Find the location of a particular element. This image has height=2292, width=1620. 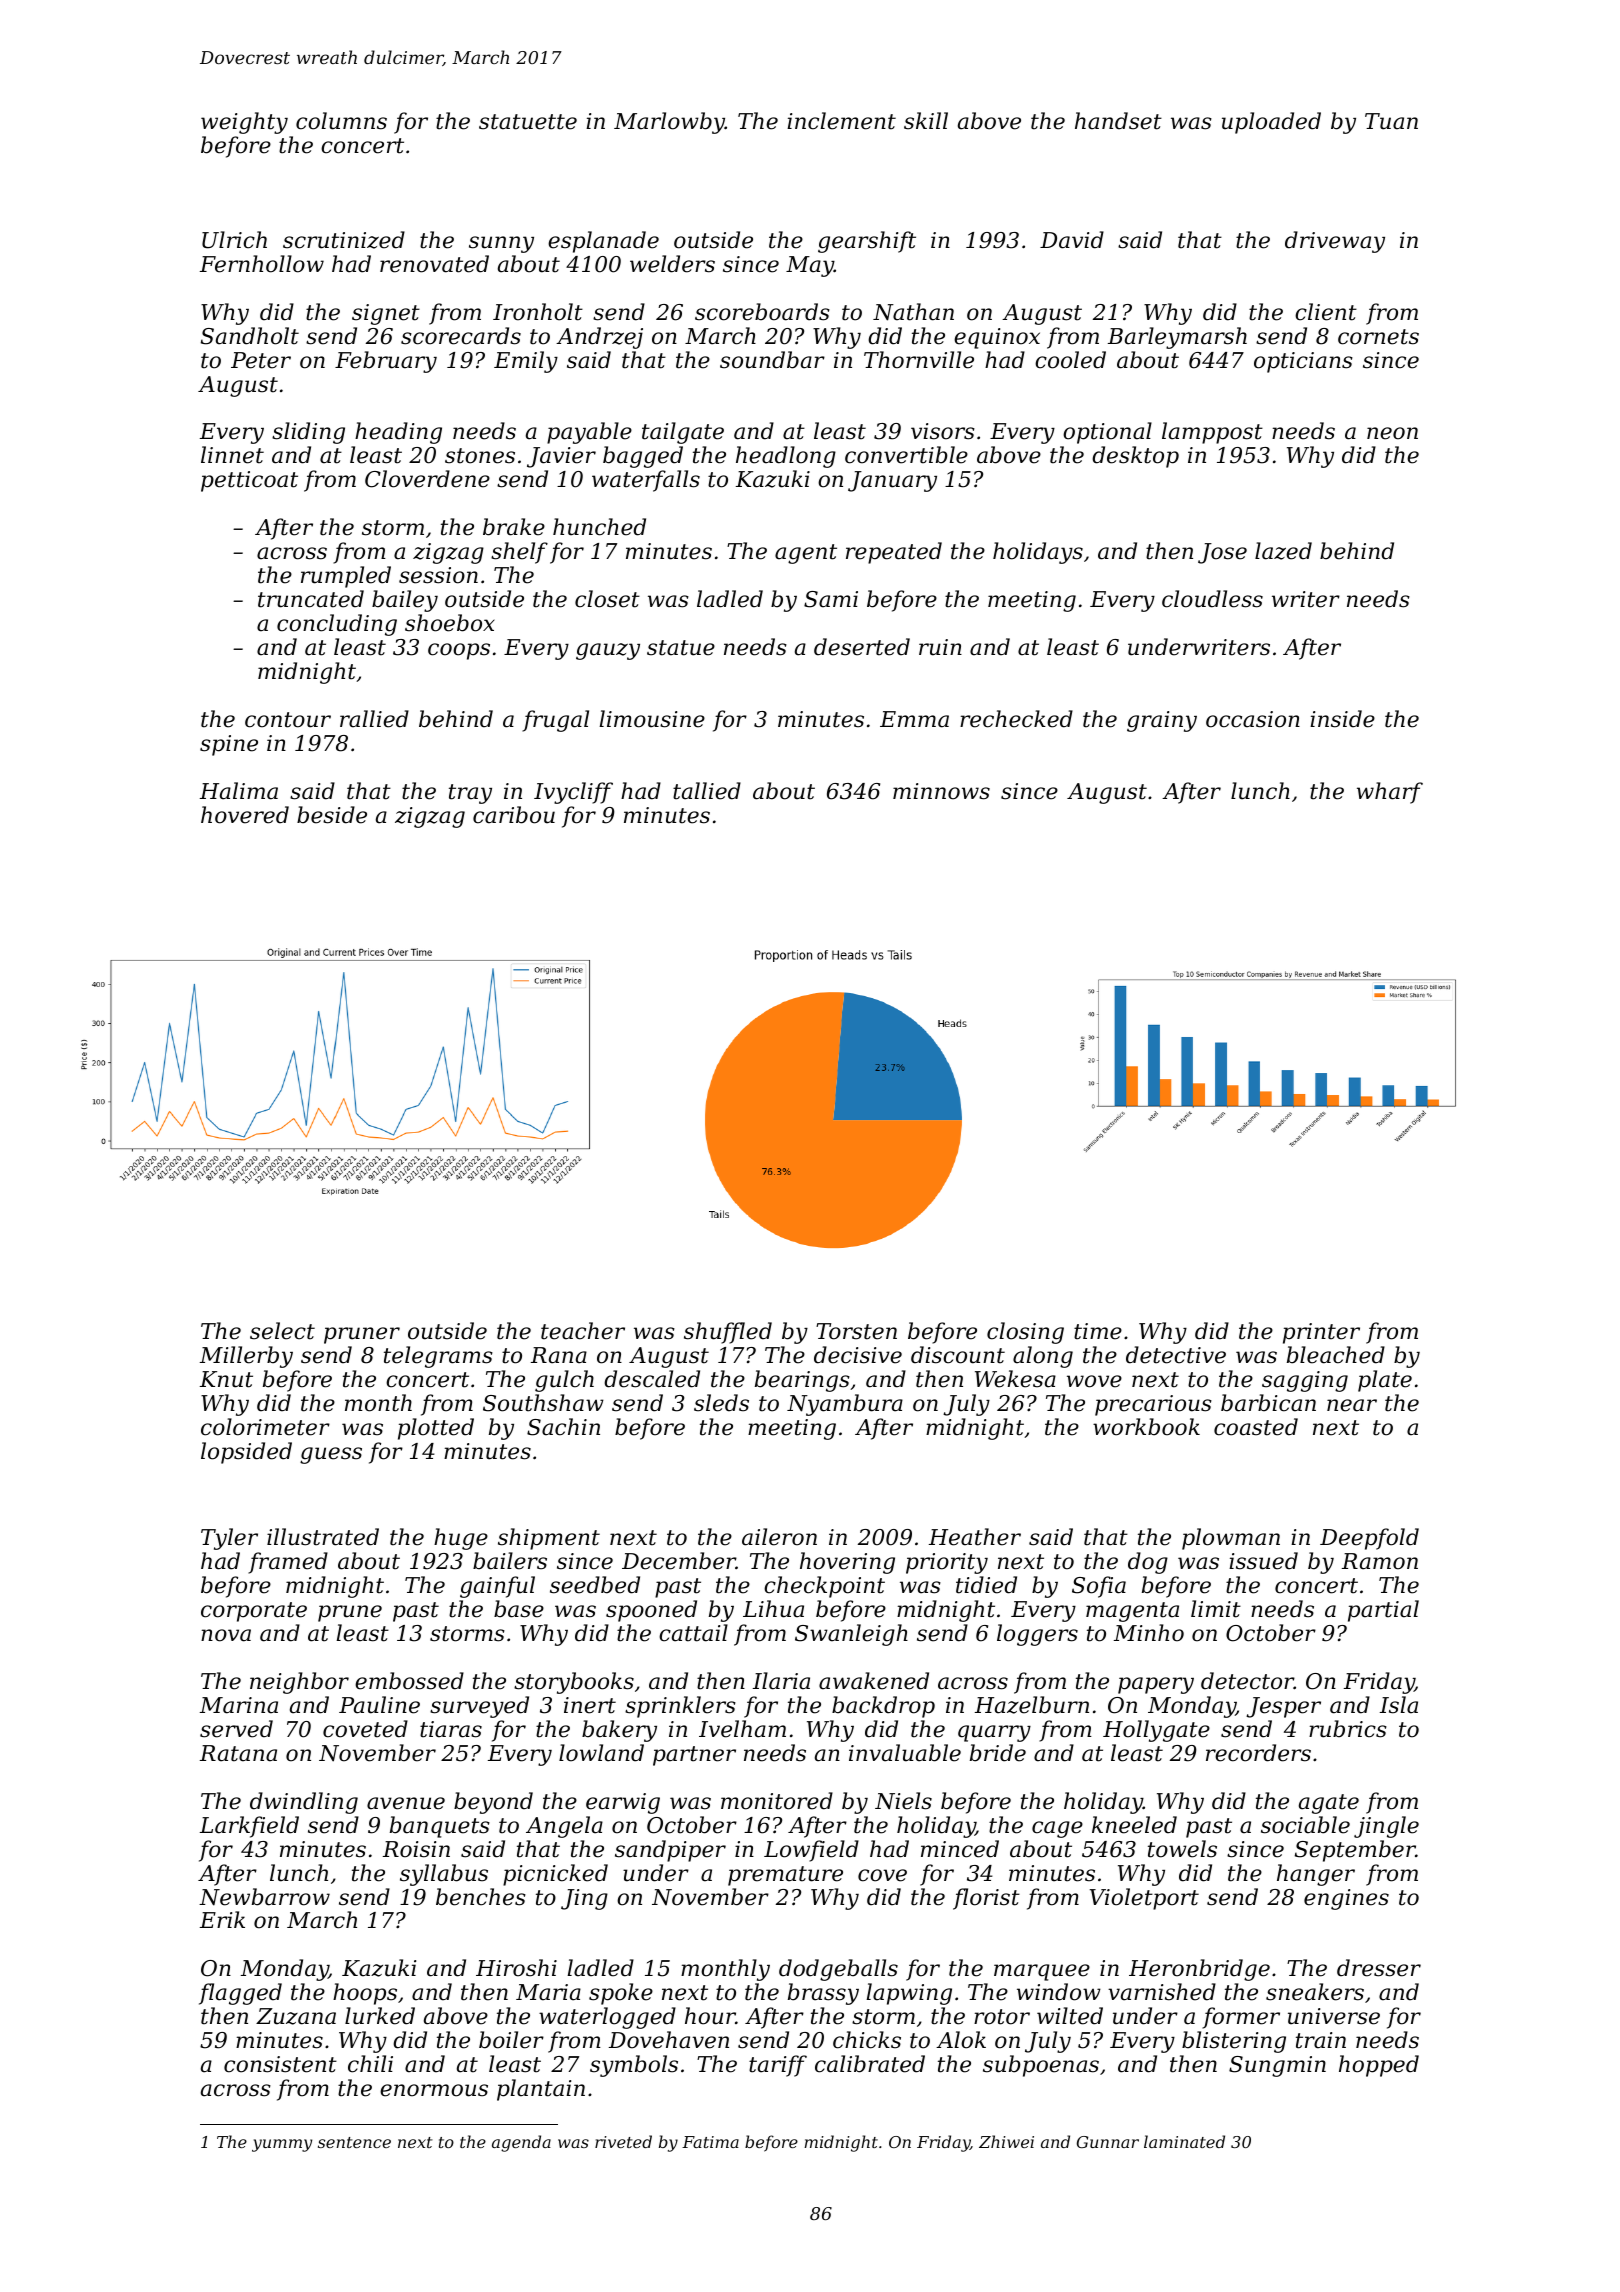

beside is located at coordinates (332, 815).
